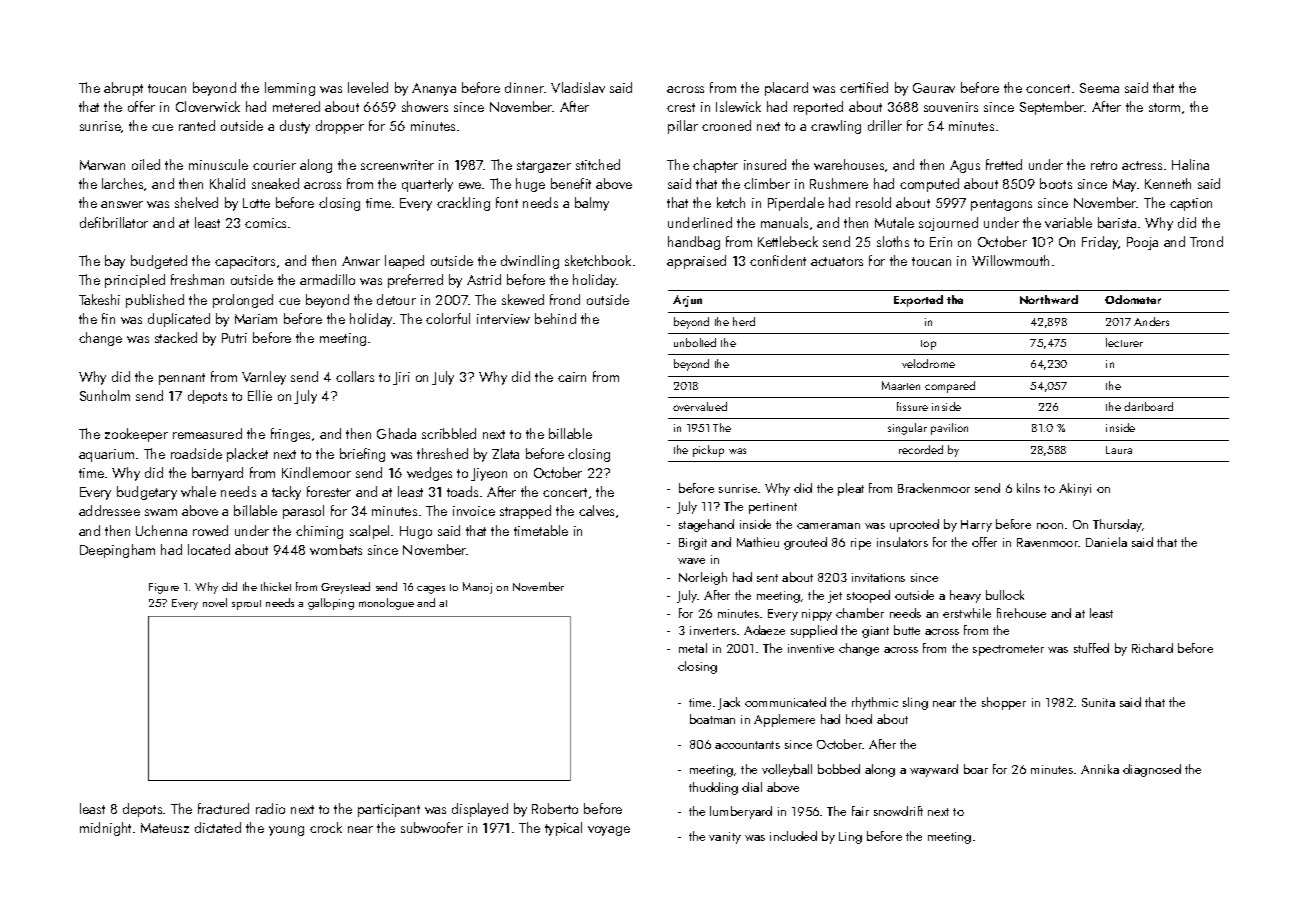 The width and height of the page is (1308, 924). Describe the element at coordinates (215, 602) in the page. I see `novel` at that location.
